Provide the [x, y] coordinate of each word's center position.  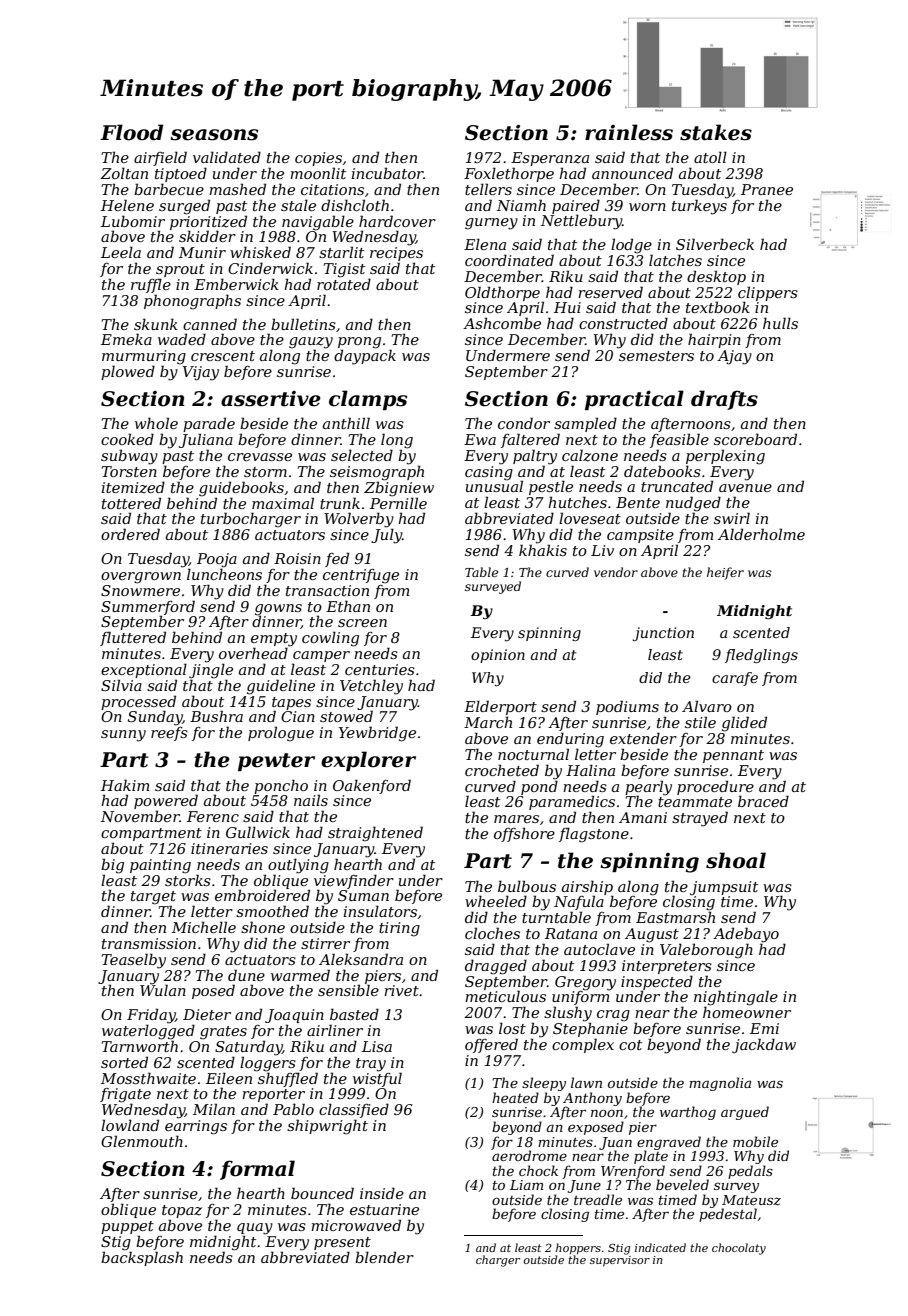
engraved [669, 1143]
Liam [526, 1185]
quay [255, 1229]
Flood [131, 132]
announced [632, 173]
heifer [725, 573]
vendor [616, 572]
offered [491, 1045]
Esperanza [550, 159]
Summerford [148, 607]
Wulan [163, 990]
